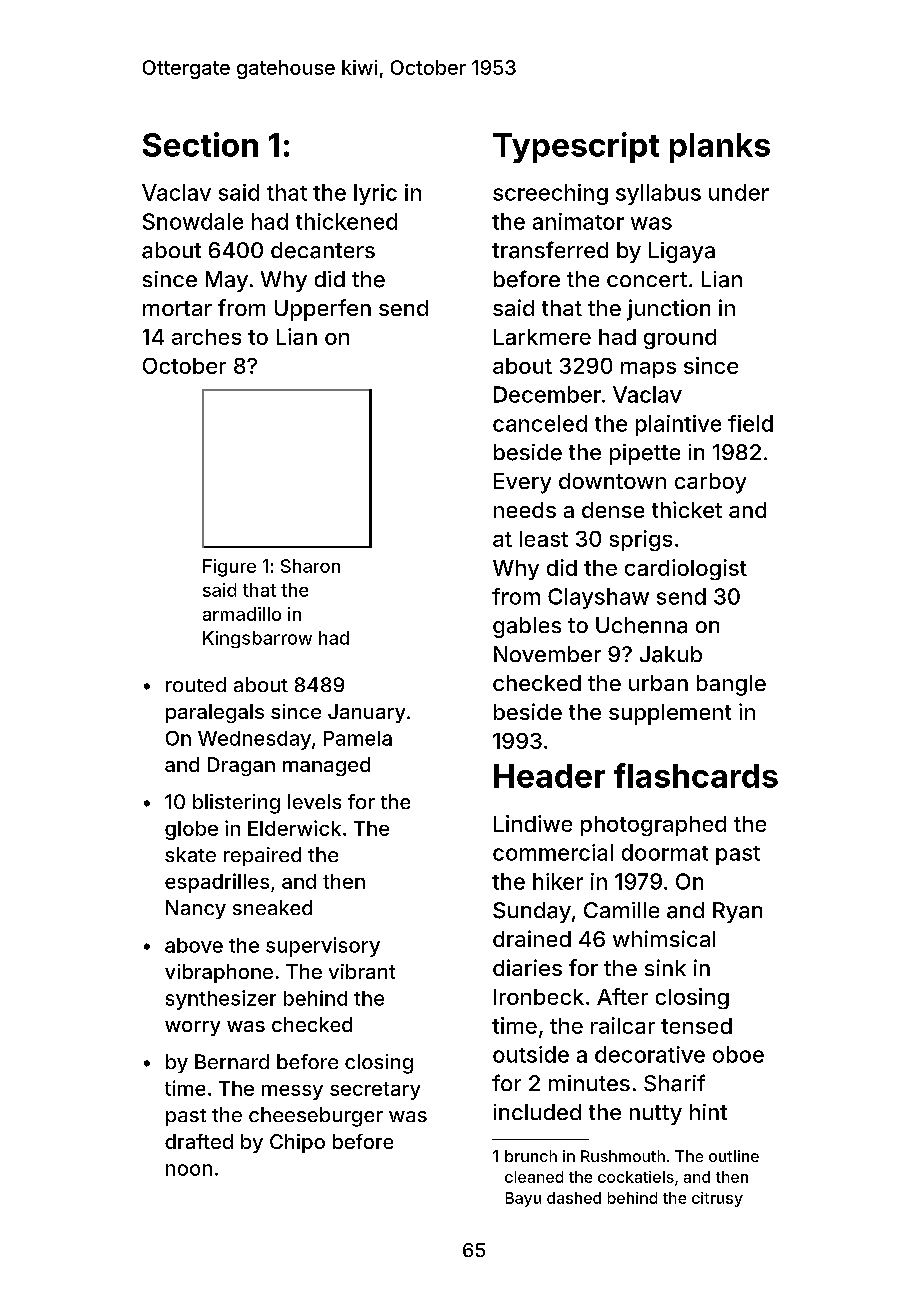 Image resolution: width=924 pixels, height=1311 pixels. Describe the element at coordinates (523, 1199) in the page. I see `Bayu` at that location.
